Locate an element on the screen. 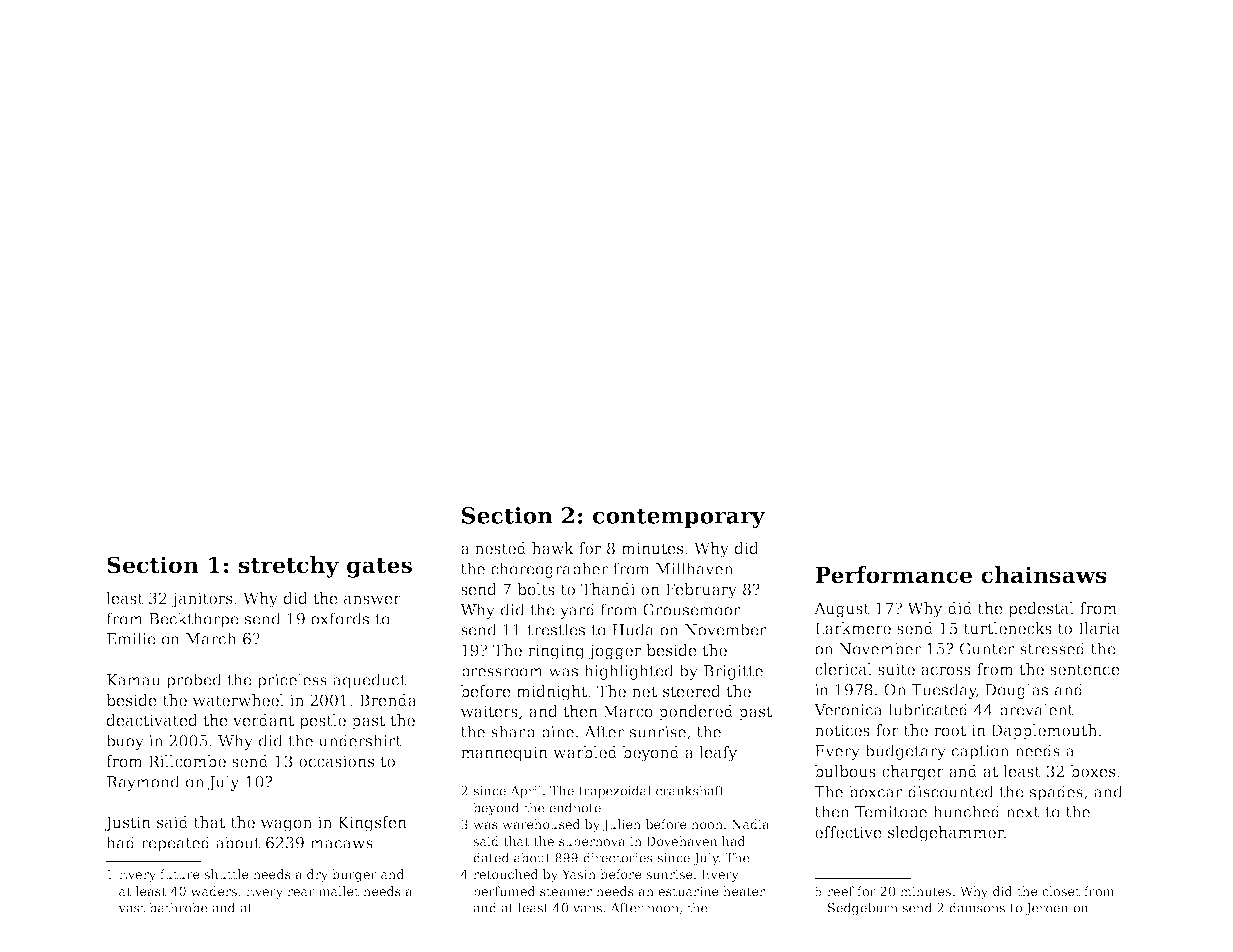 This screenshot has height=952, width=1233. heater is located at coordinates (744, 891).
